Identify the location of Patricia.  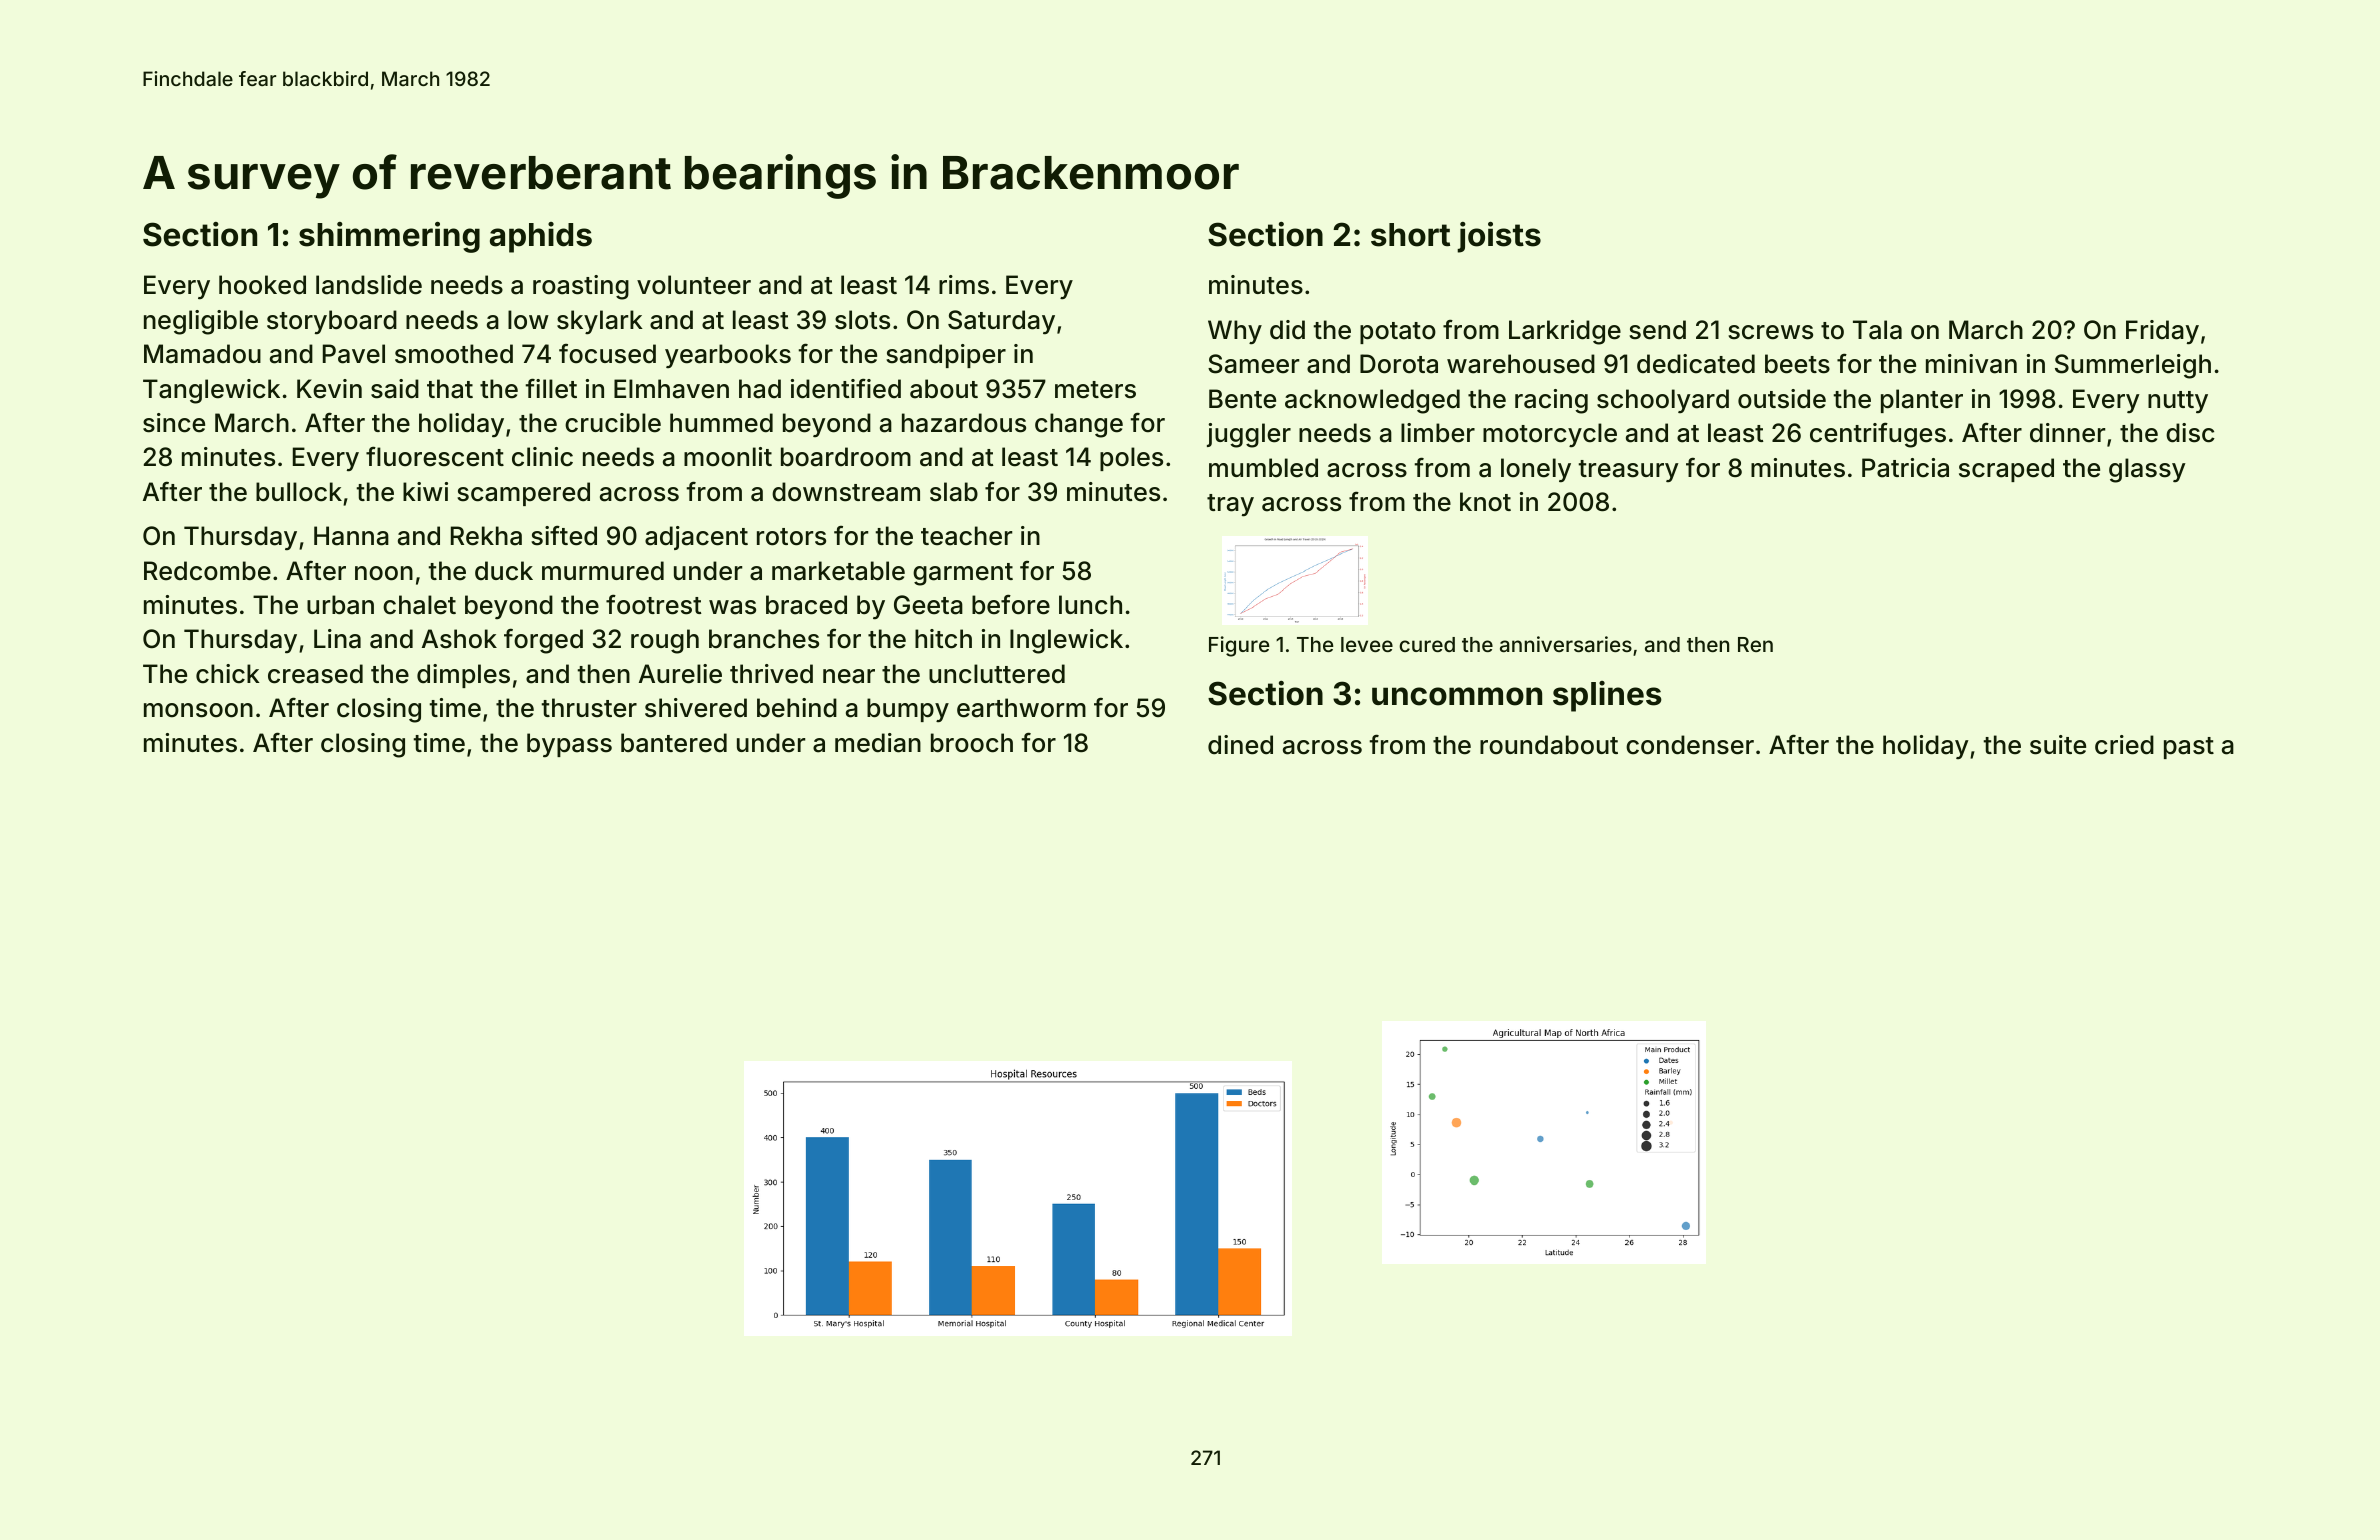
(1905, 468).
